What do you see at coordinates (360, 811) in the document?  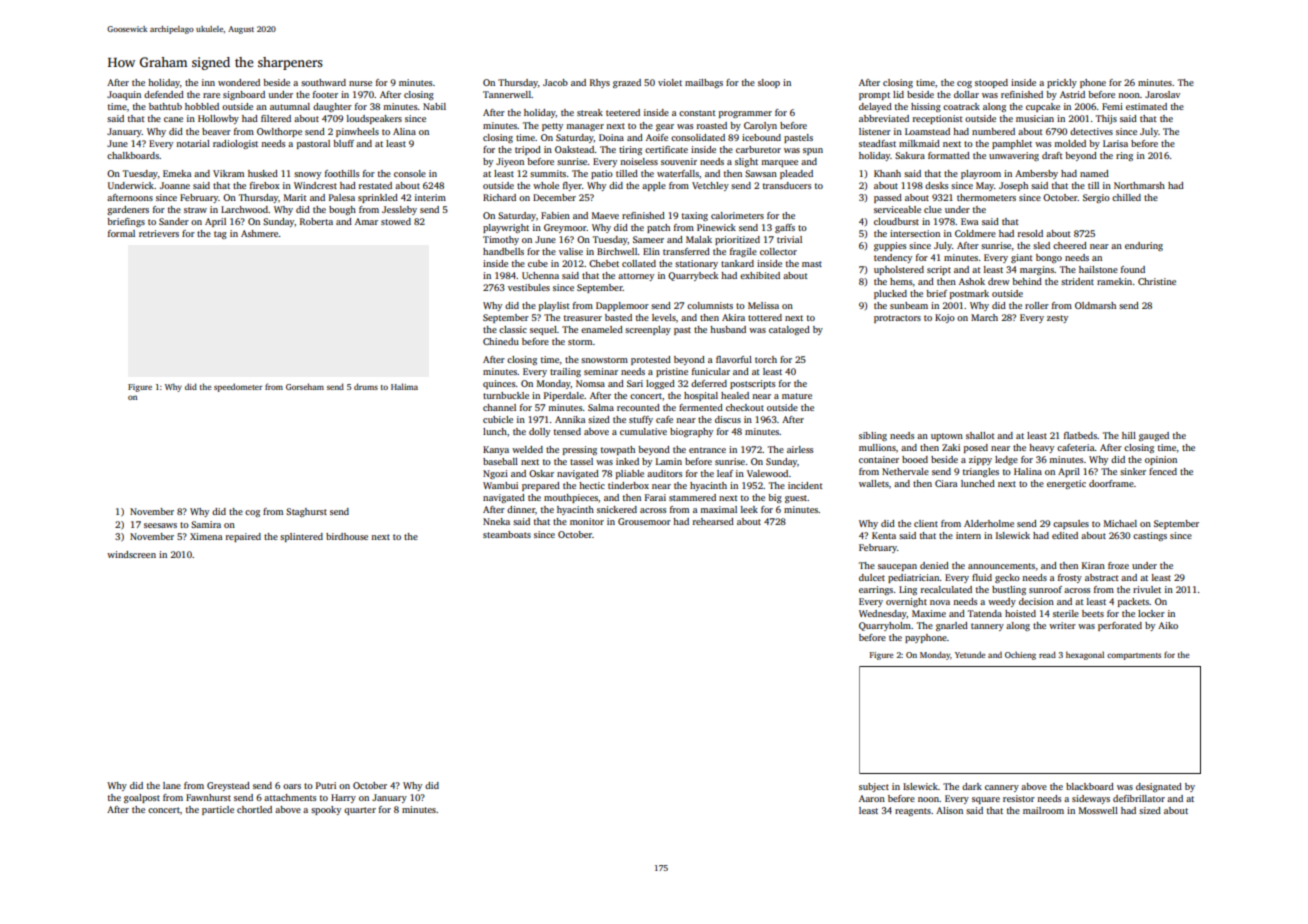 I see `quarter` at bounding box center [360, 811].
